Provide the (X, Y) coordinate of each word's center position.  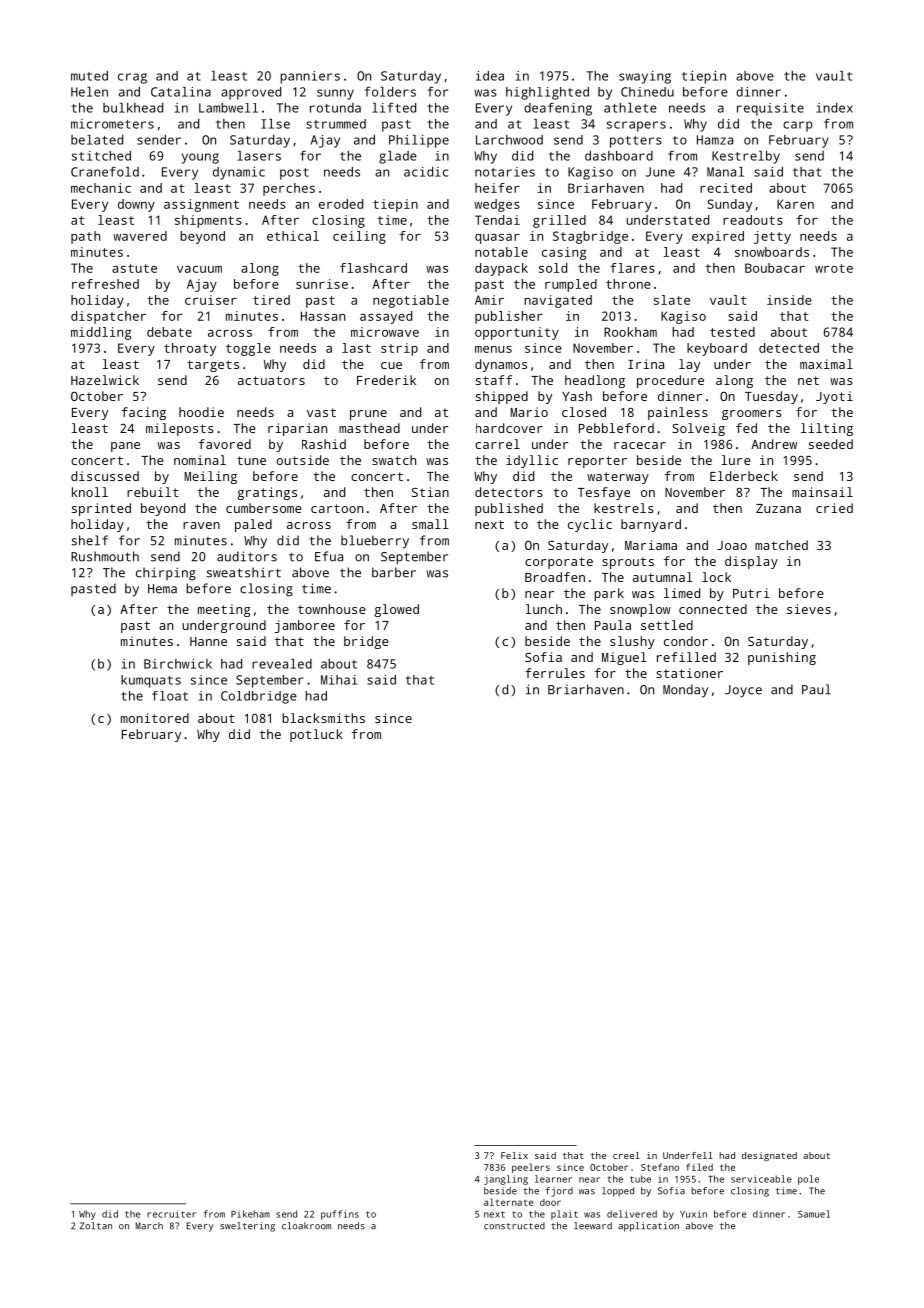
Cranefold (105, 172)
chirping (166, 574)
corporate (559, 563)
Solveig (698, 429)
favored (225, 444)
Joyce (743, 691)
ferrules (555, 673)
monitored (155, 718)
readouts (753, 220)
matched (781, 545)
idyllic (532, 461)
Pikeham (250, 1214)
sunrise (322, 284)
